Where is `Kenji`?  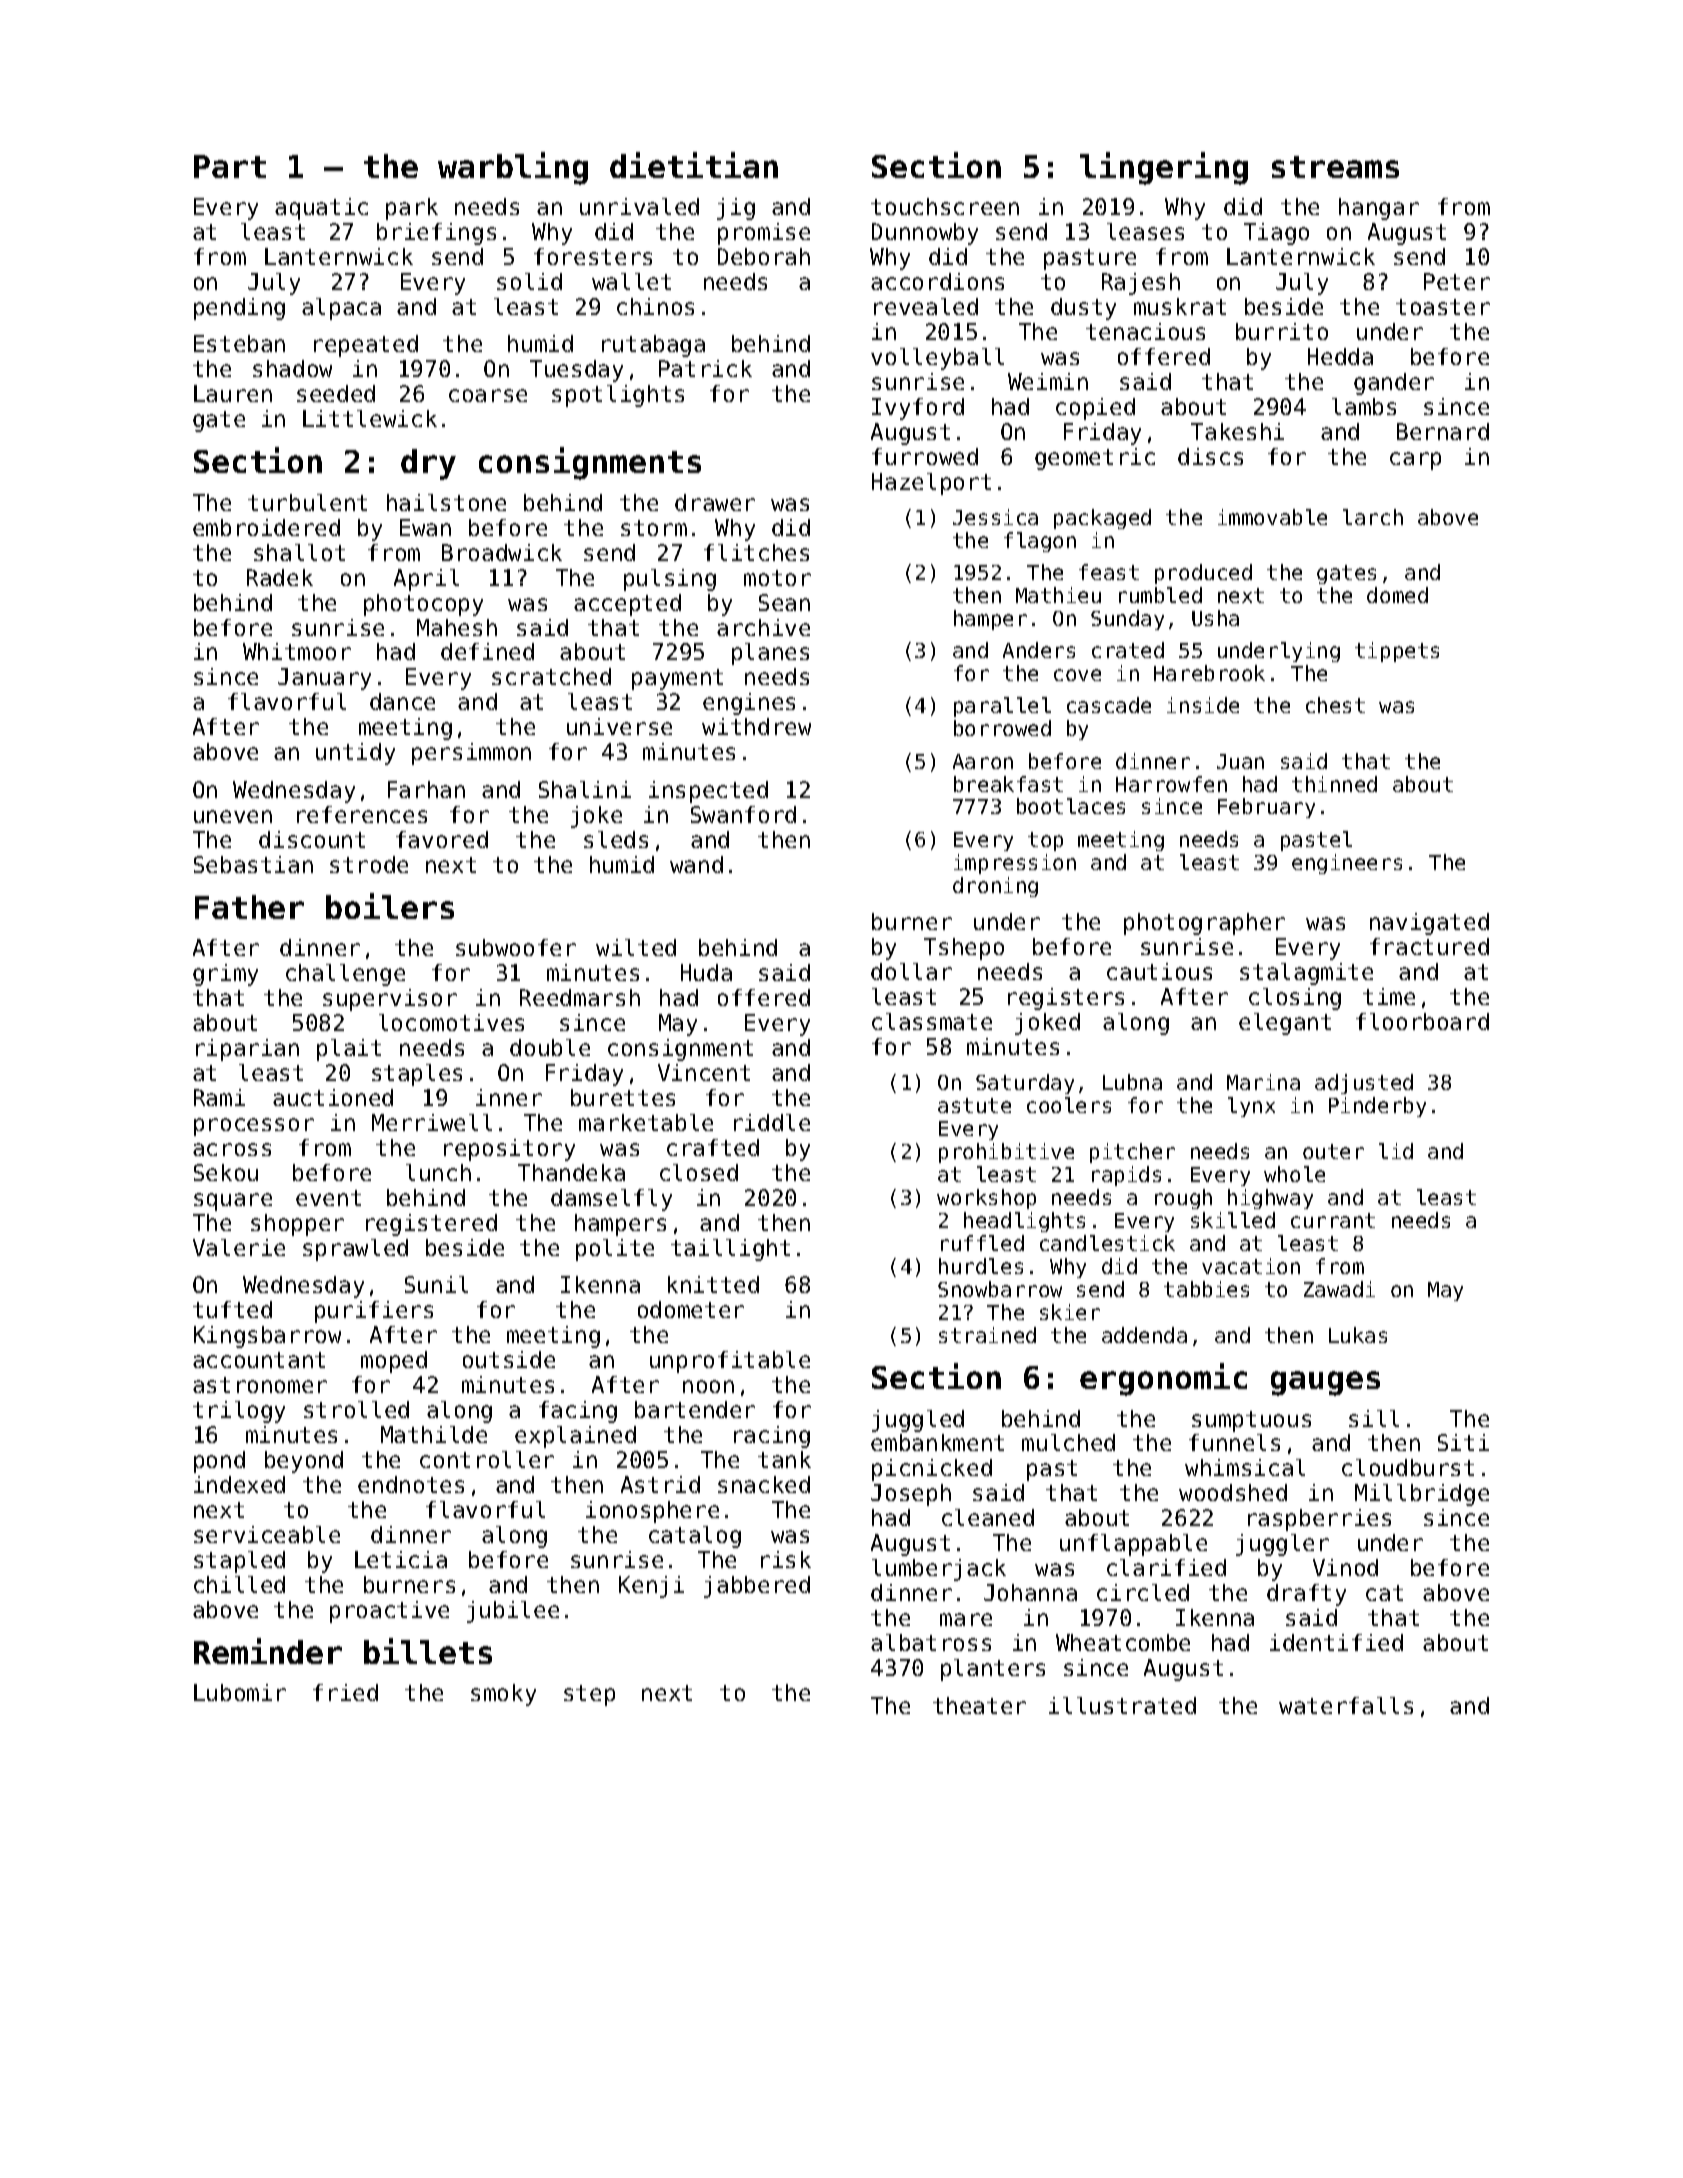
Kenji is located at coordinates (651, 1587).
